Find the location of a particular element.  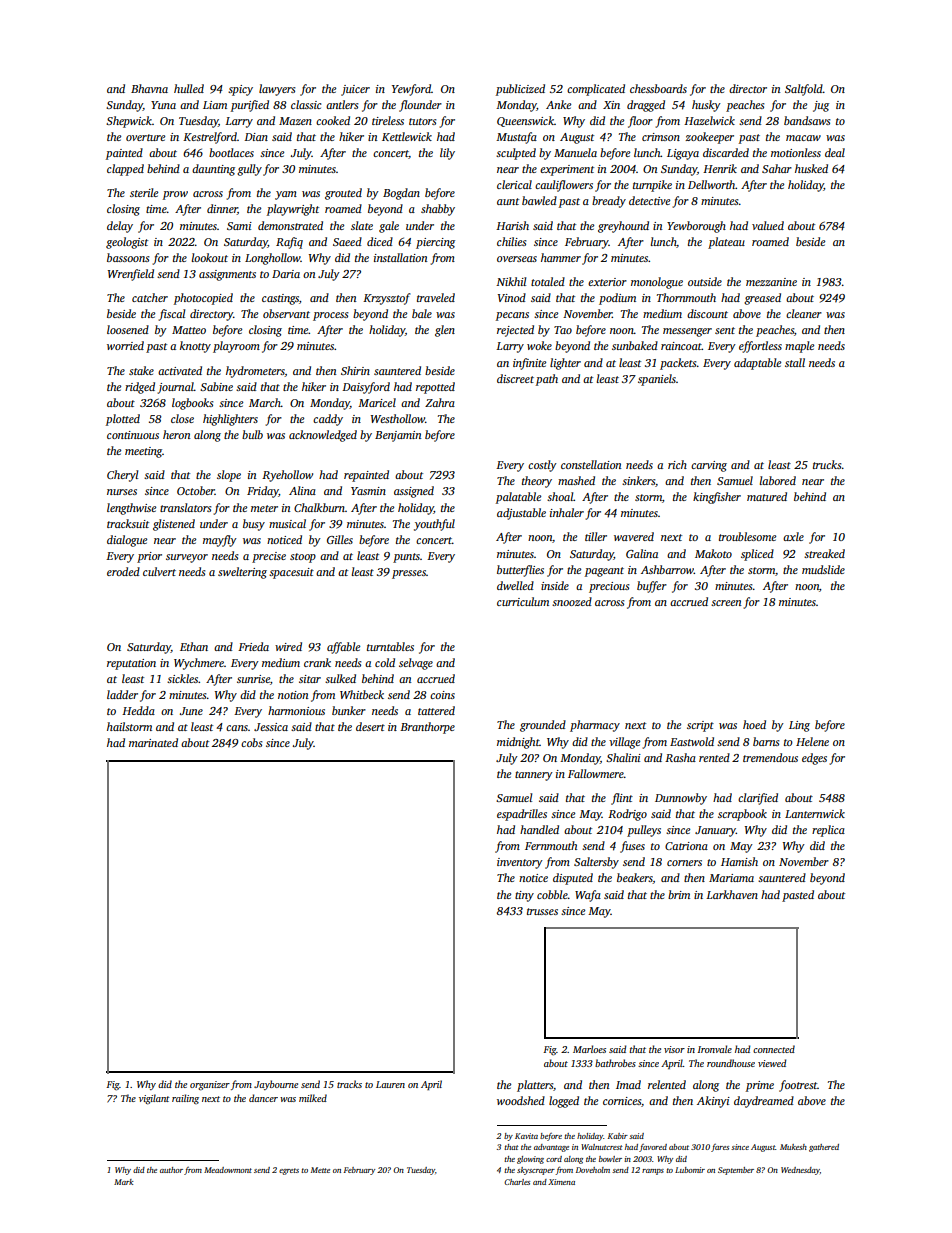

greyhound is located at coordinates (623, 227).
